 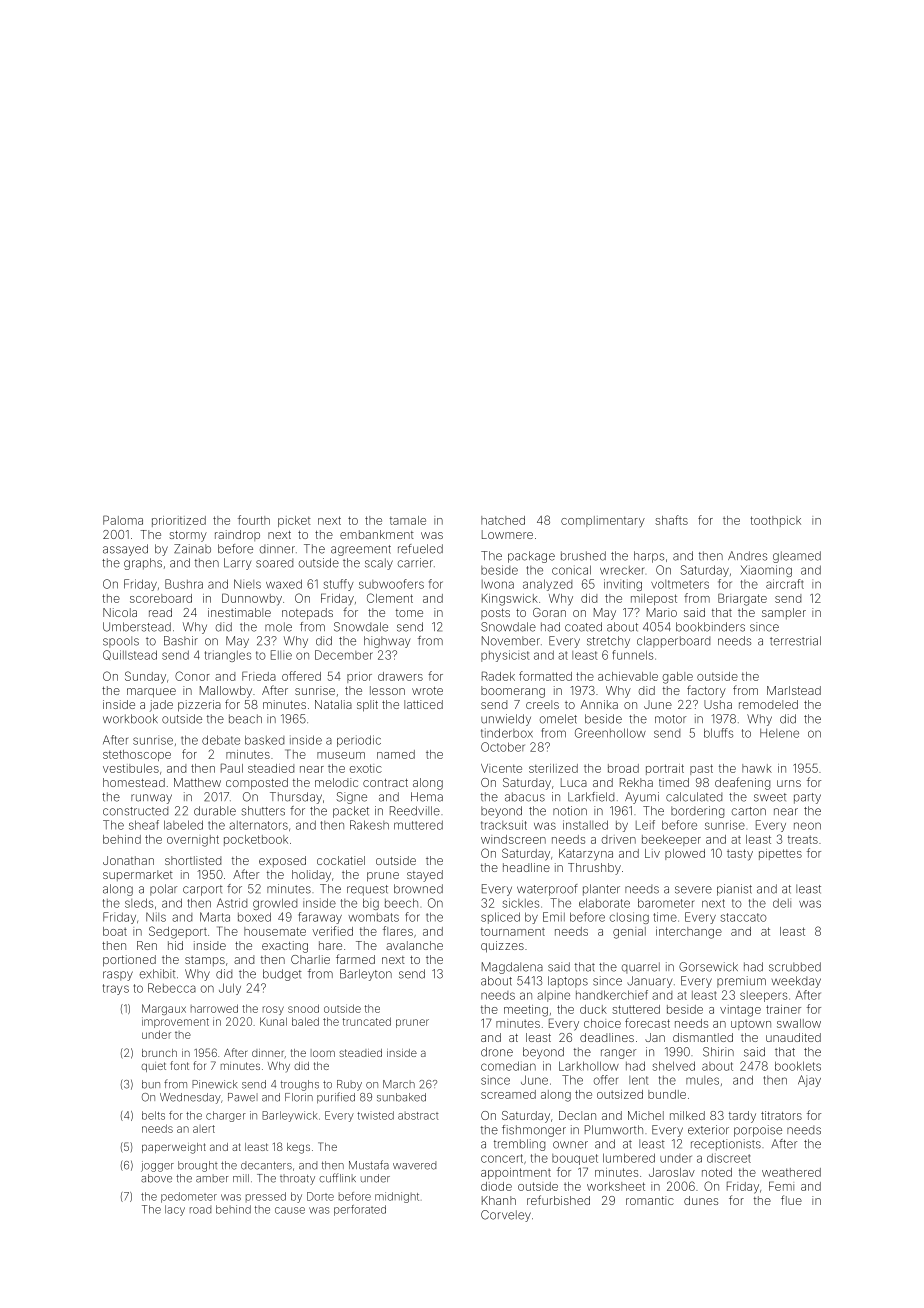 What do you see at coordinates (795, 967) in the page?
I see `scrubbed` at bounding box center [795, 967].
